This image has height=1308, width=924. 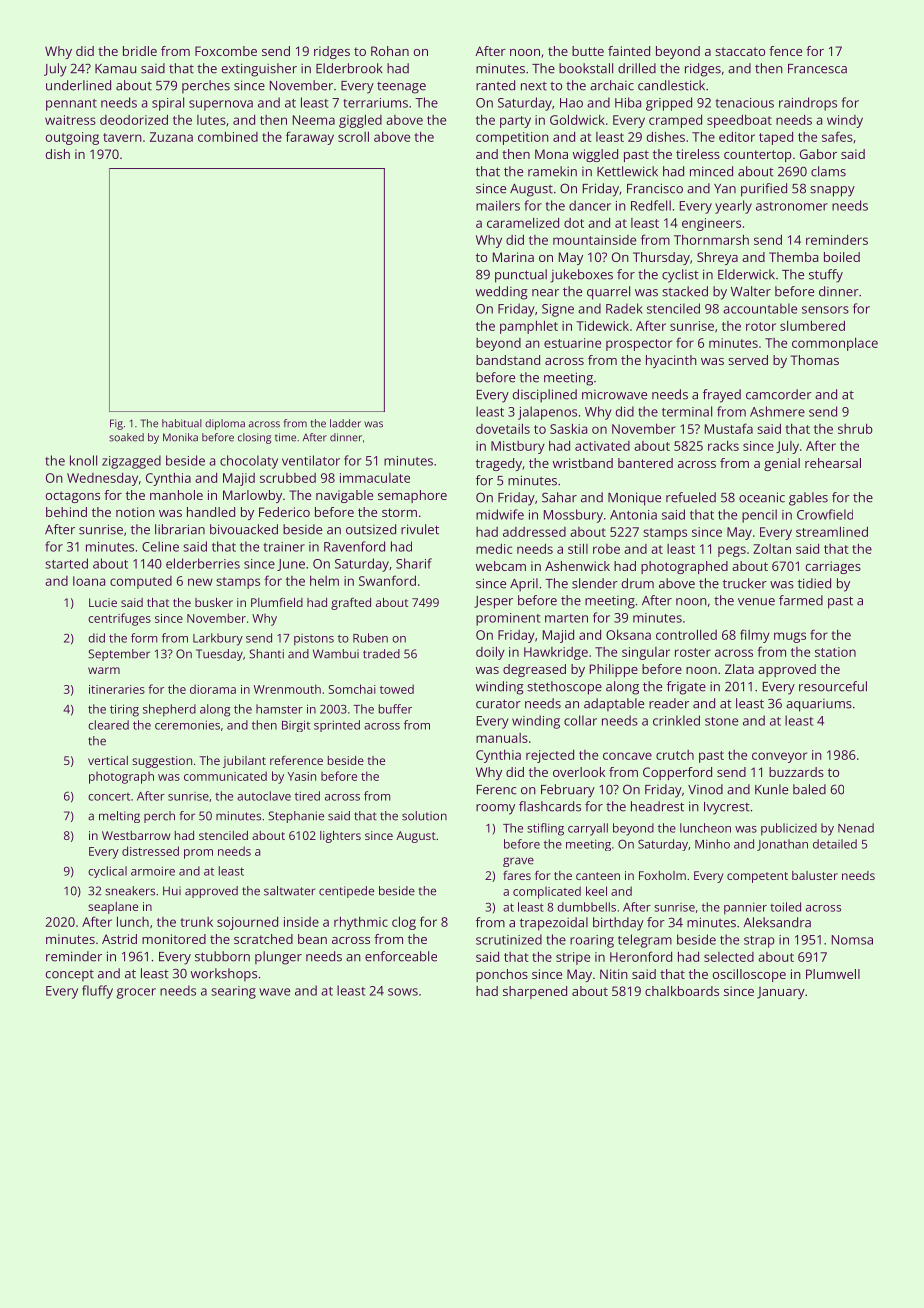 What do you see at coordinates (817, 69) in the image?
I see `Francesca` at bounding box center [817, 69].
